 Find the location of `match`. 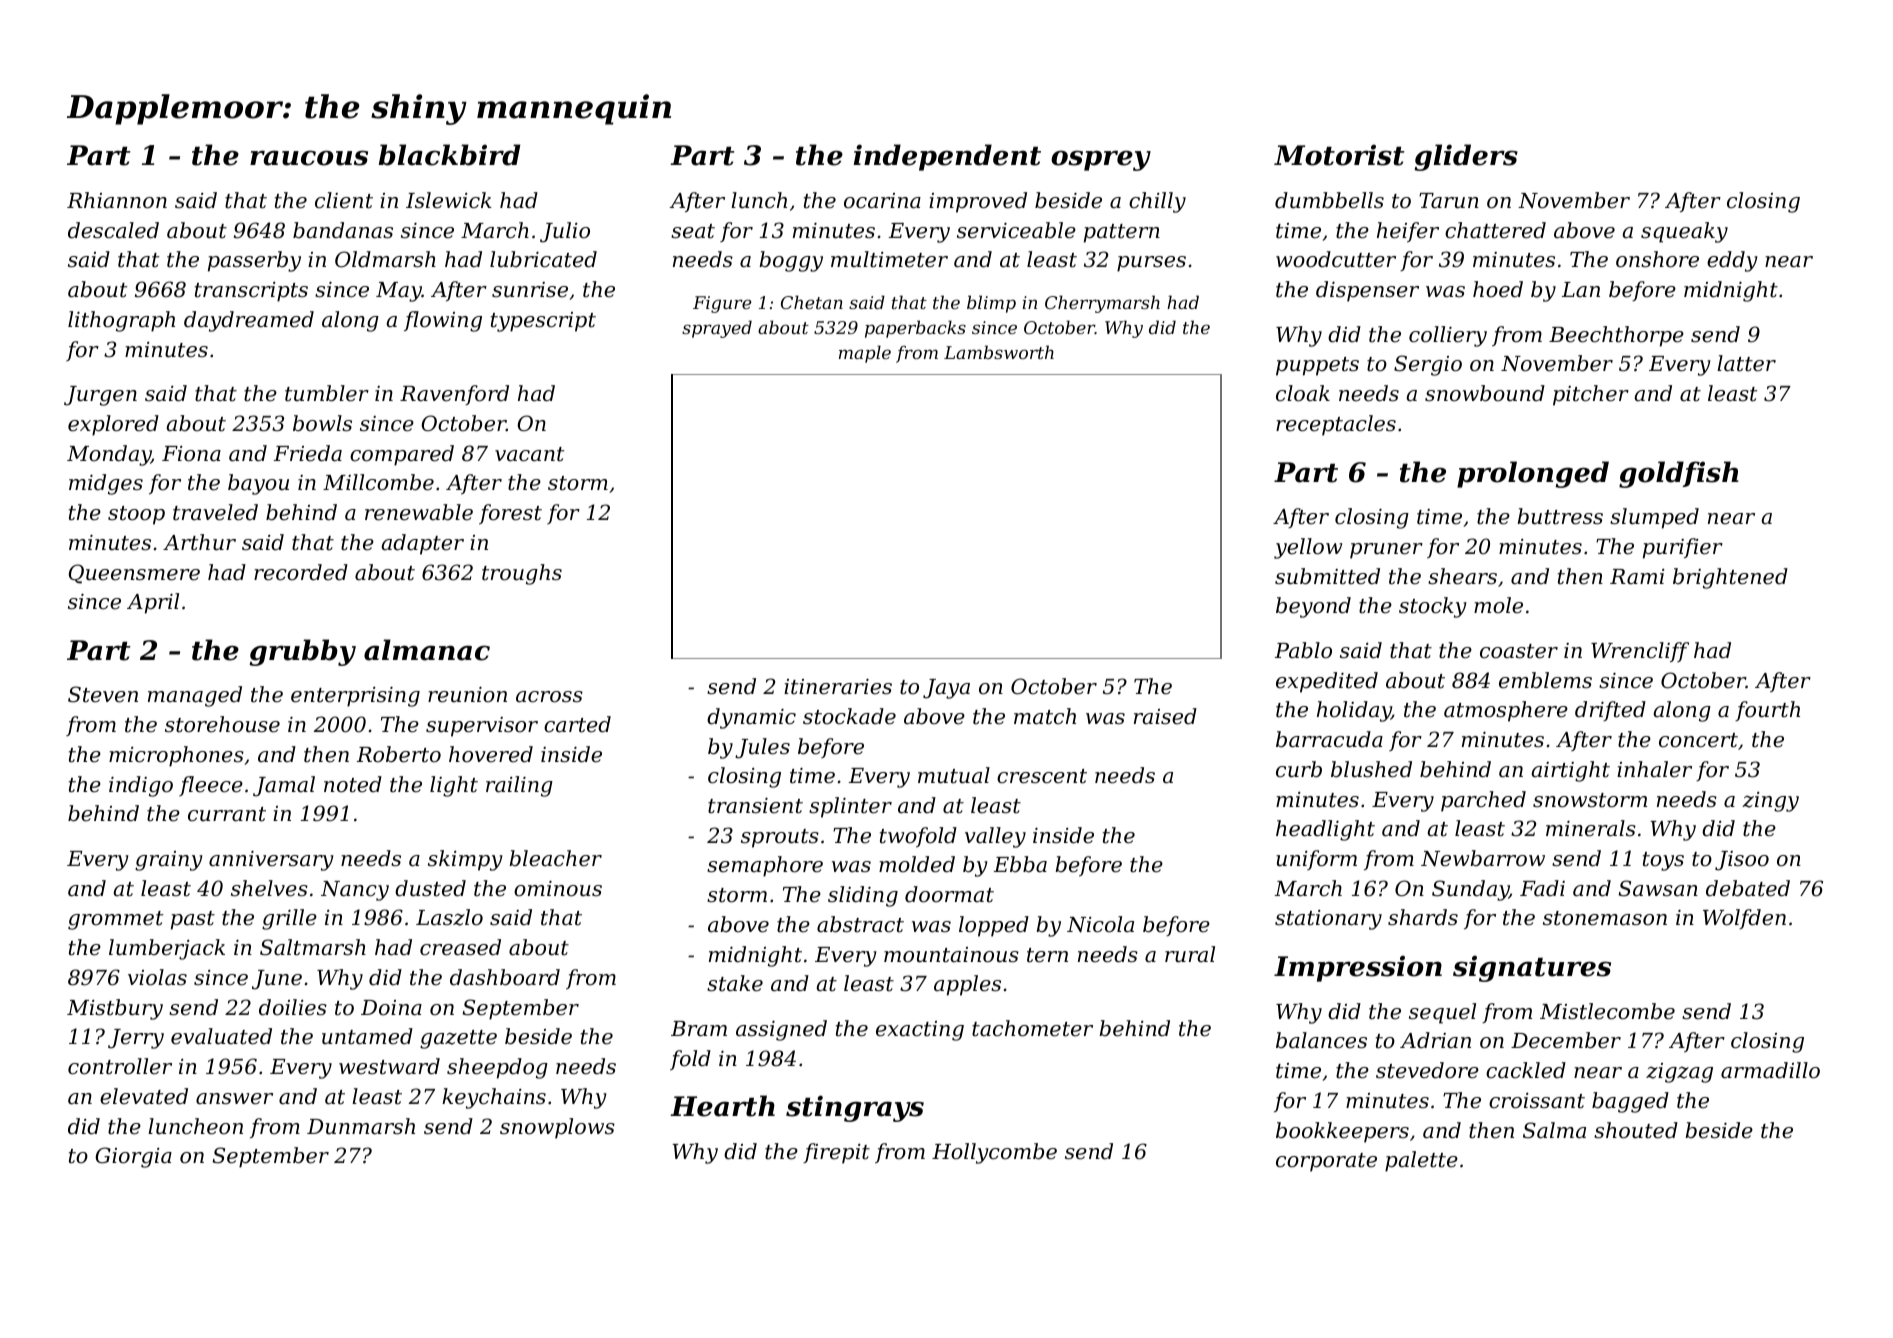

match is located at coordinates (1045, 716).
